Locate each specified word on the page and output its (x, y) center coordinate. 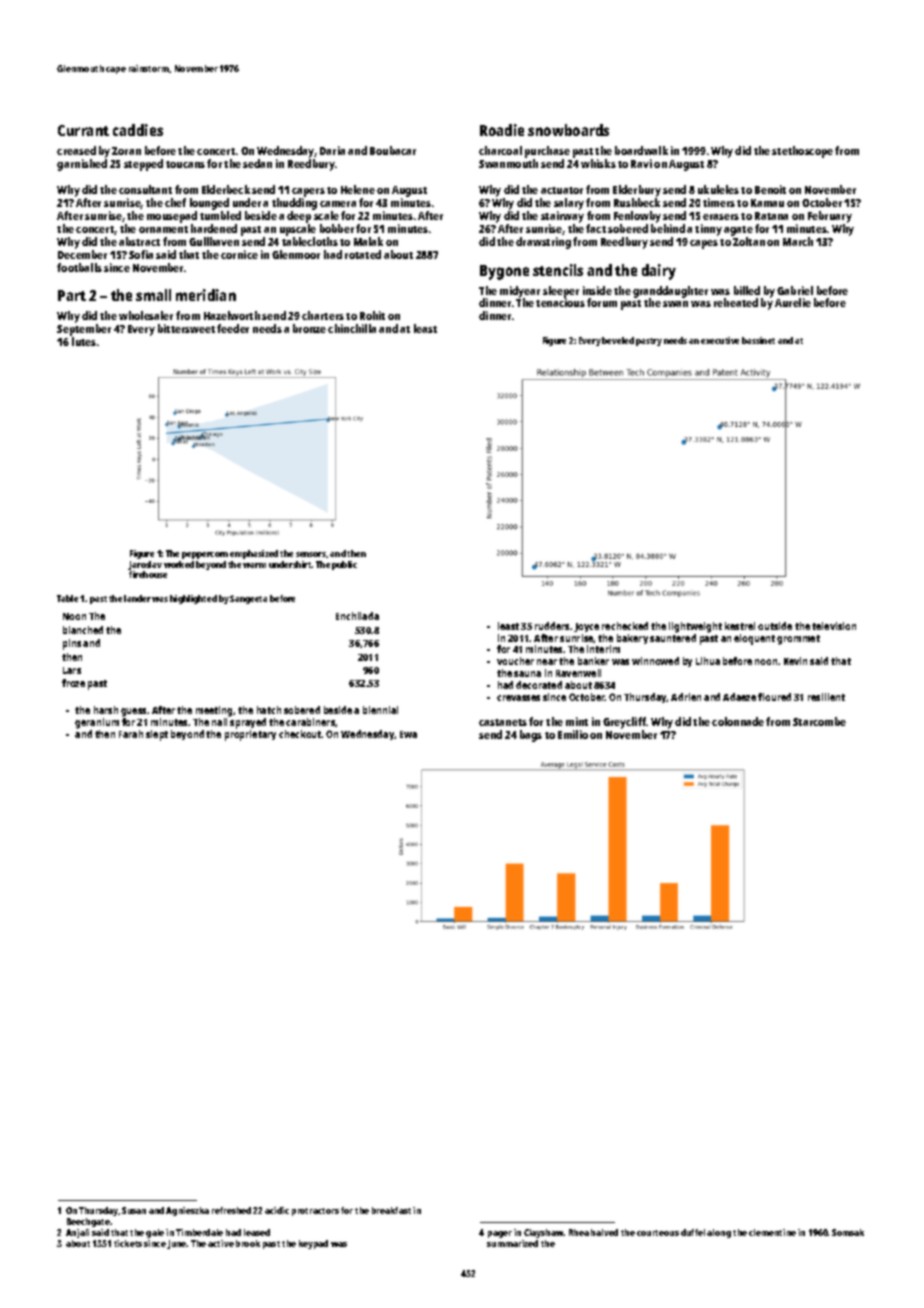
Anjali (77, 1233)
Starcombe (819, 721)
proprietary (250, 735)
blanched (83, 630)
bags (531, 736)
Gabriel (795, 290)
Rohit (372, 315)
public (344, 565)
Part (72, 295)
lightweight (695, 627)
